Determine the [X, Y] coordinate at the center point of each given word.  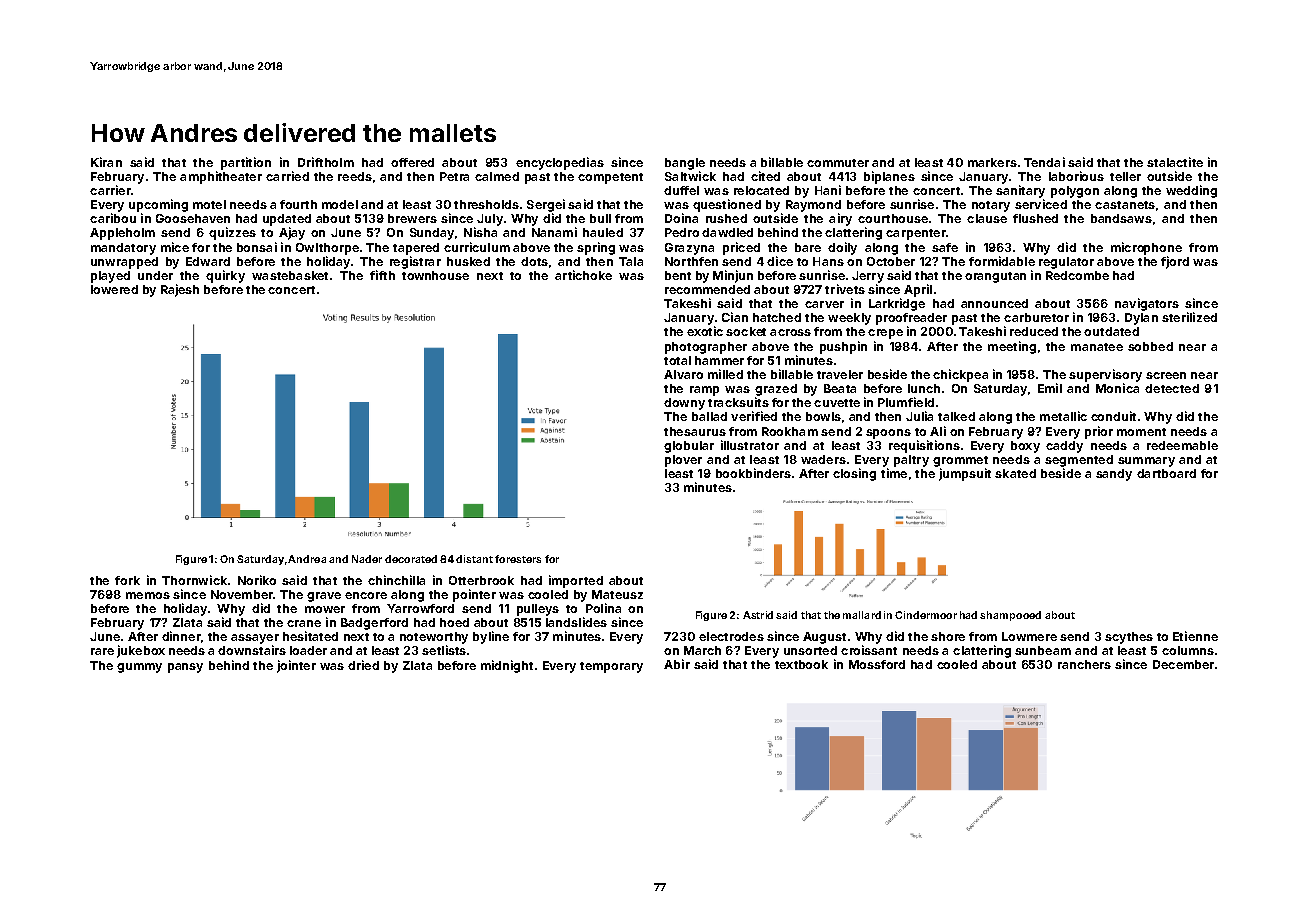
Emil [1050, 388]
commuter [838, 163]
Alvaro [683, 374]
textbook [801, 664]
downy [684, 404]
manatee [1097, 347]
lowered [114, 289]
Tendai [1044, 162]
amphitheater [221, 177]
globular [689, 447]
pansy [185, 668]
